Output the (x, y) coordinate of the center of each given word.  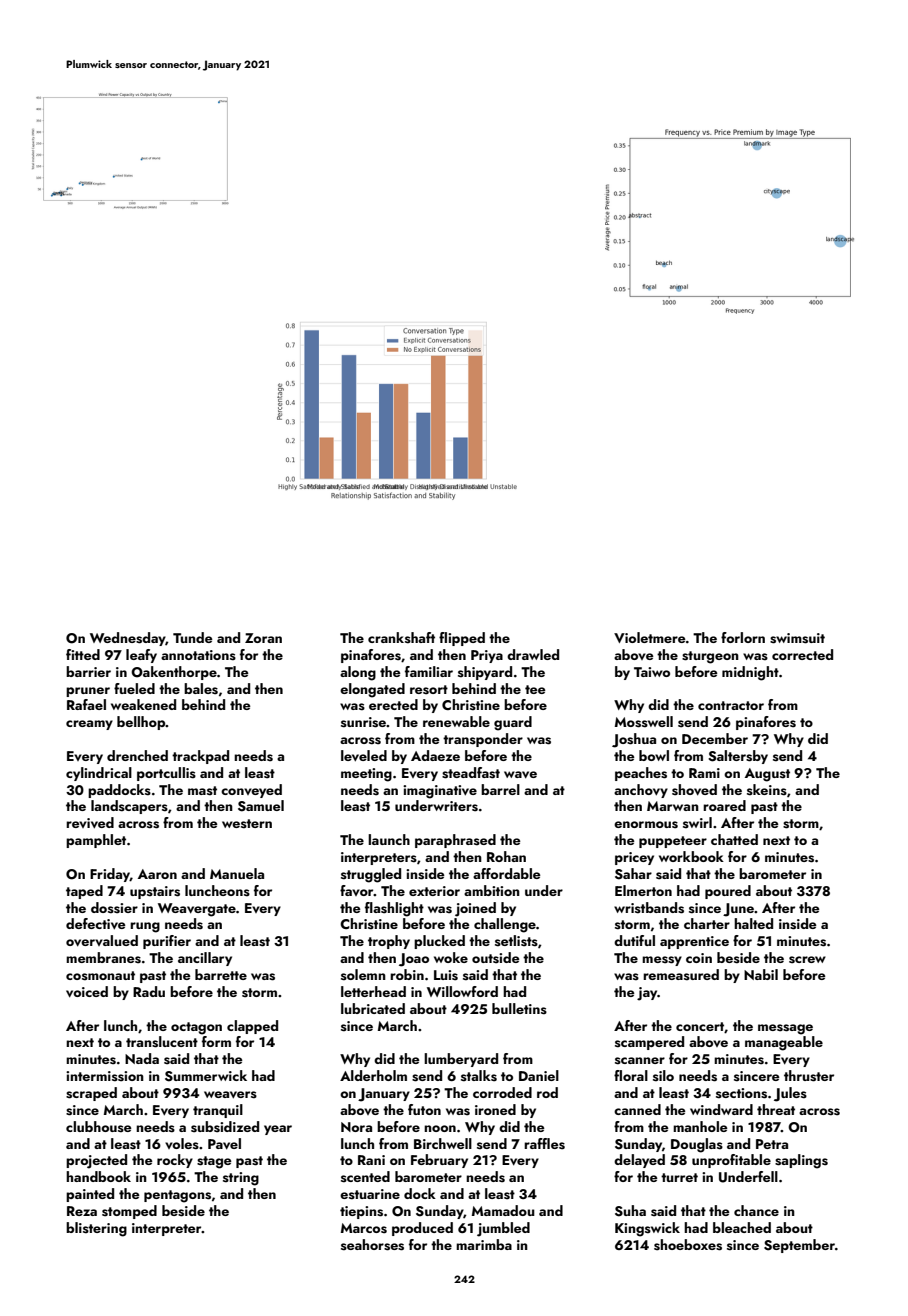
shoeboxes (688, 1245)
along (358, 673)
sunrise (363, 722)
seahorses (372, 1245)
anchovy (641, 791)
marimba (484, 1244)
